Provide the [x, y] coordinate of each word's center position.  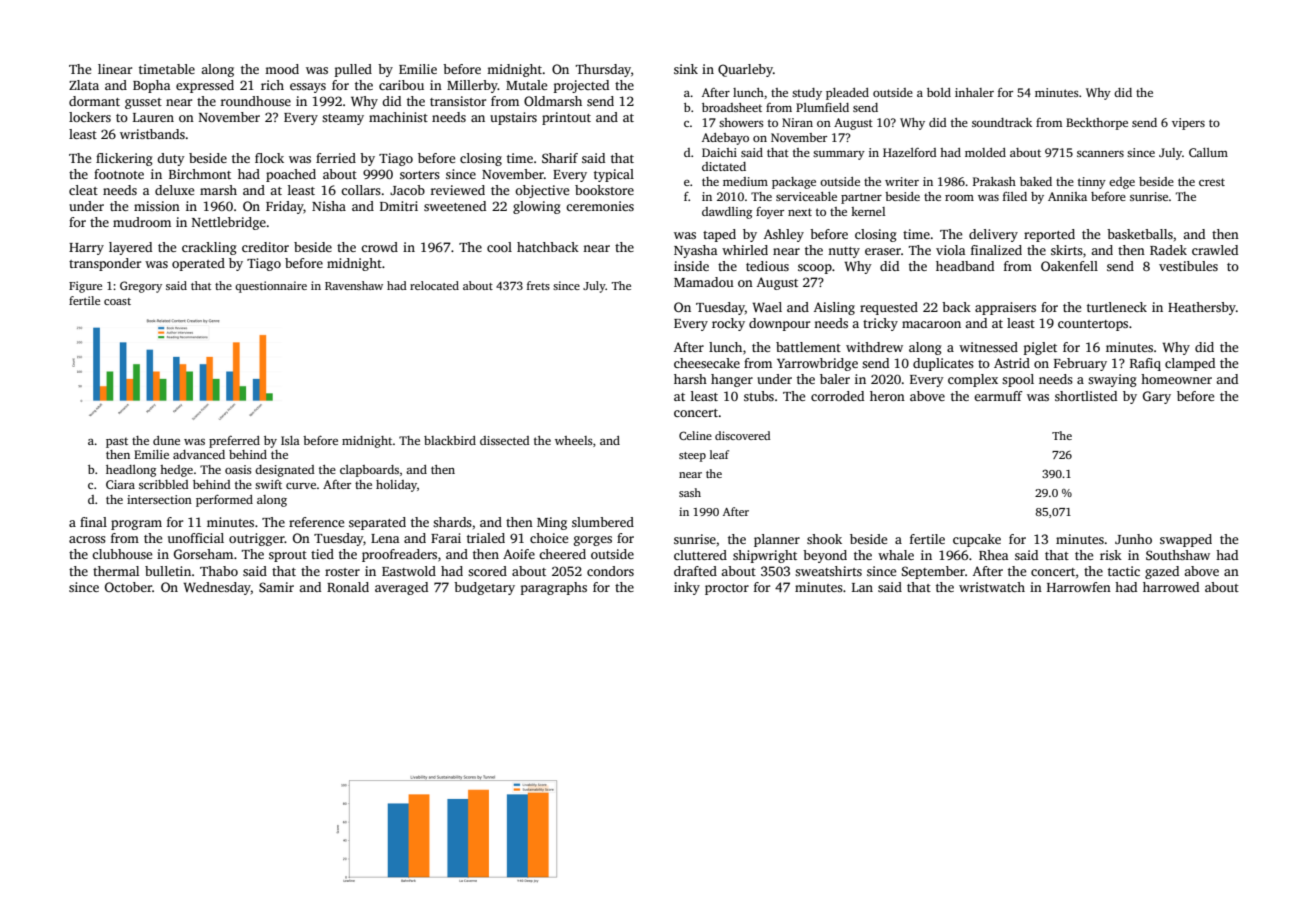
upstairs [513, 118]
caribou [401, 85]
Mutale [526, 85]
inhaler [974, 92]
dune [166, 440]
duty [171, 159]
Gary [1157, 397]
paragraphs [554, 588]
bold [939, 92]
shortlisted [1086, 396]
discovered [742, 435]
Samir [276, 587]
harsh [690, 379]
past [117, 442]
